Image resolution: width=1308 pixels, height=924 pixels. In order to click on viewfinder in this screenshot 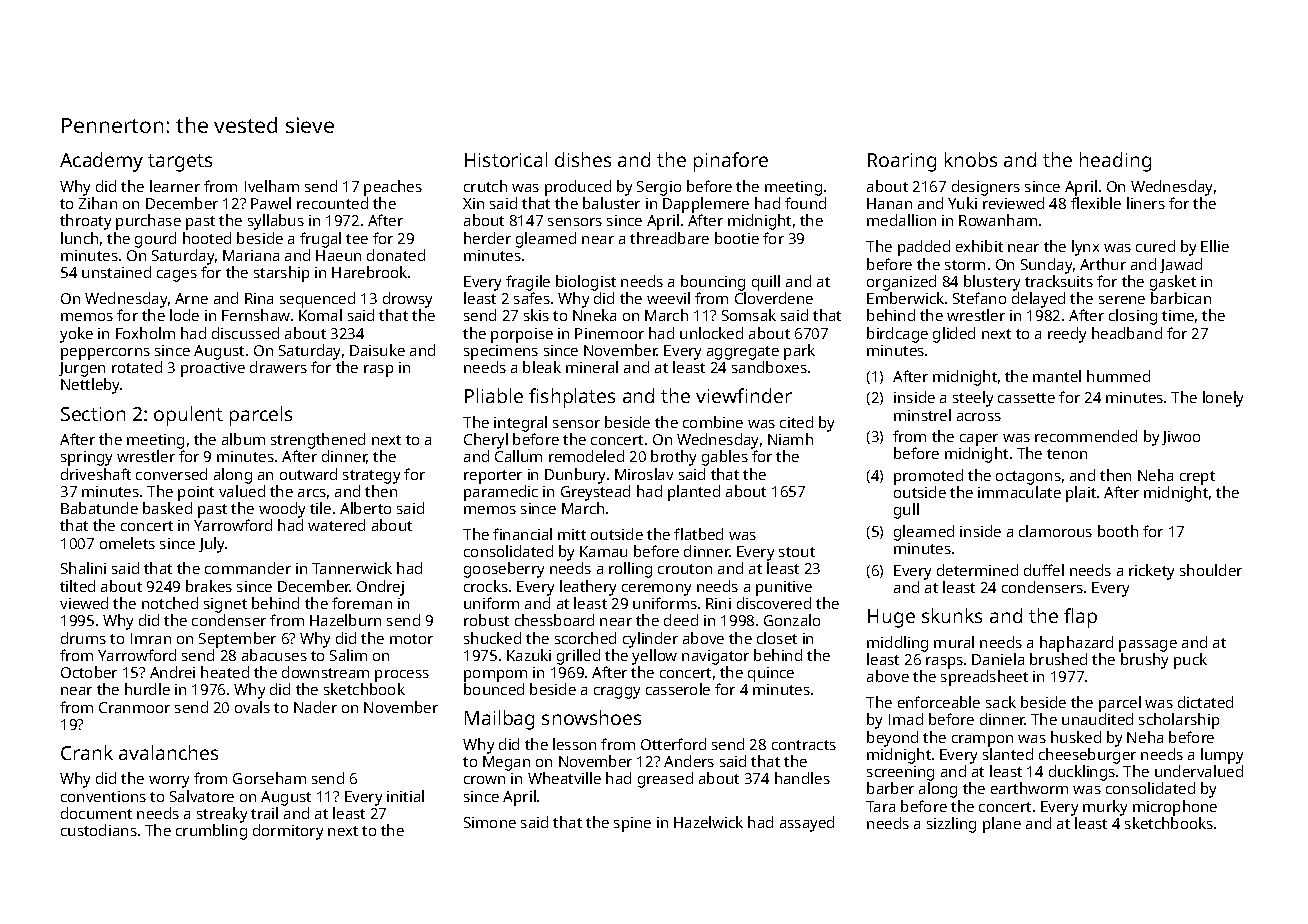, I will do `click(744, 395)`.
